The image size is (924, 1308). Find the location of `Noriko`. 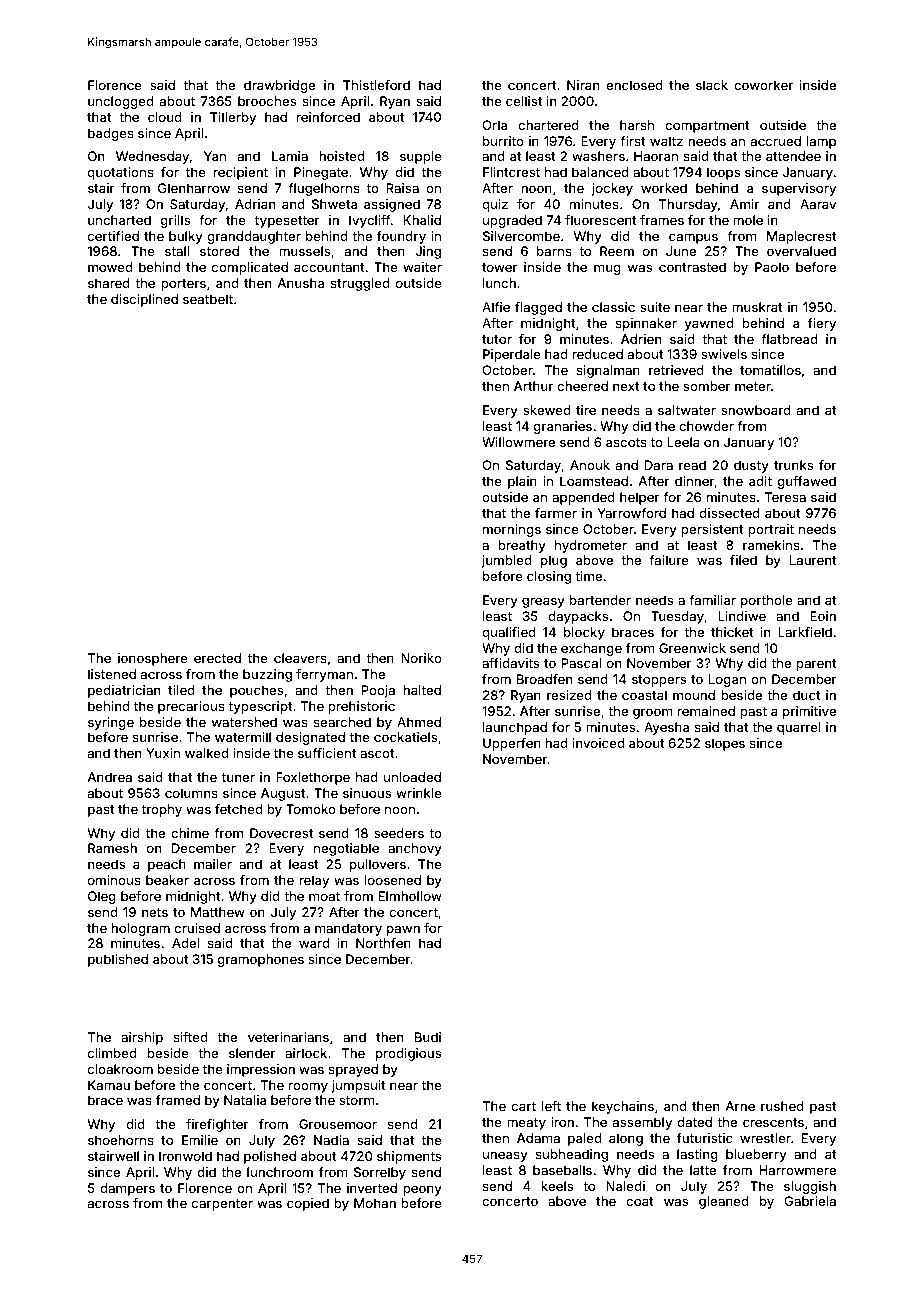

Noriko is located at coordinates (421, 658).
